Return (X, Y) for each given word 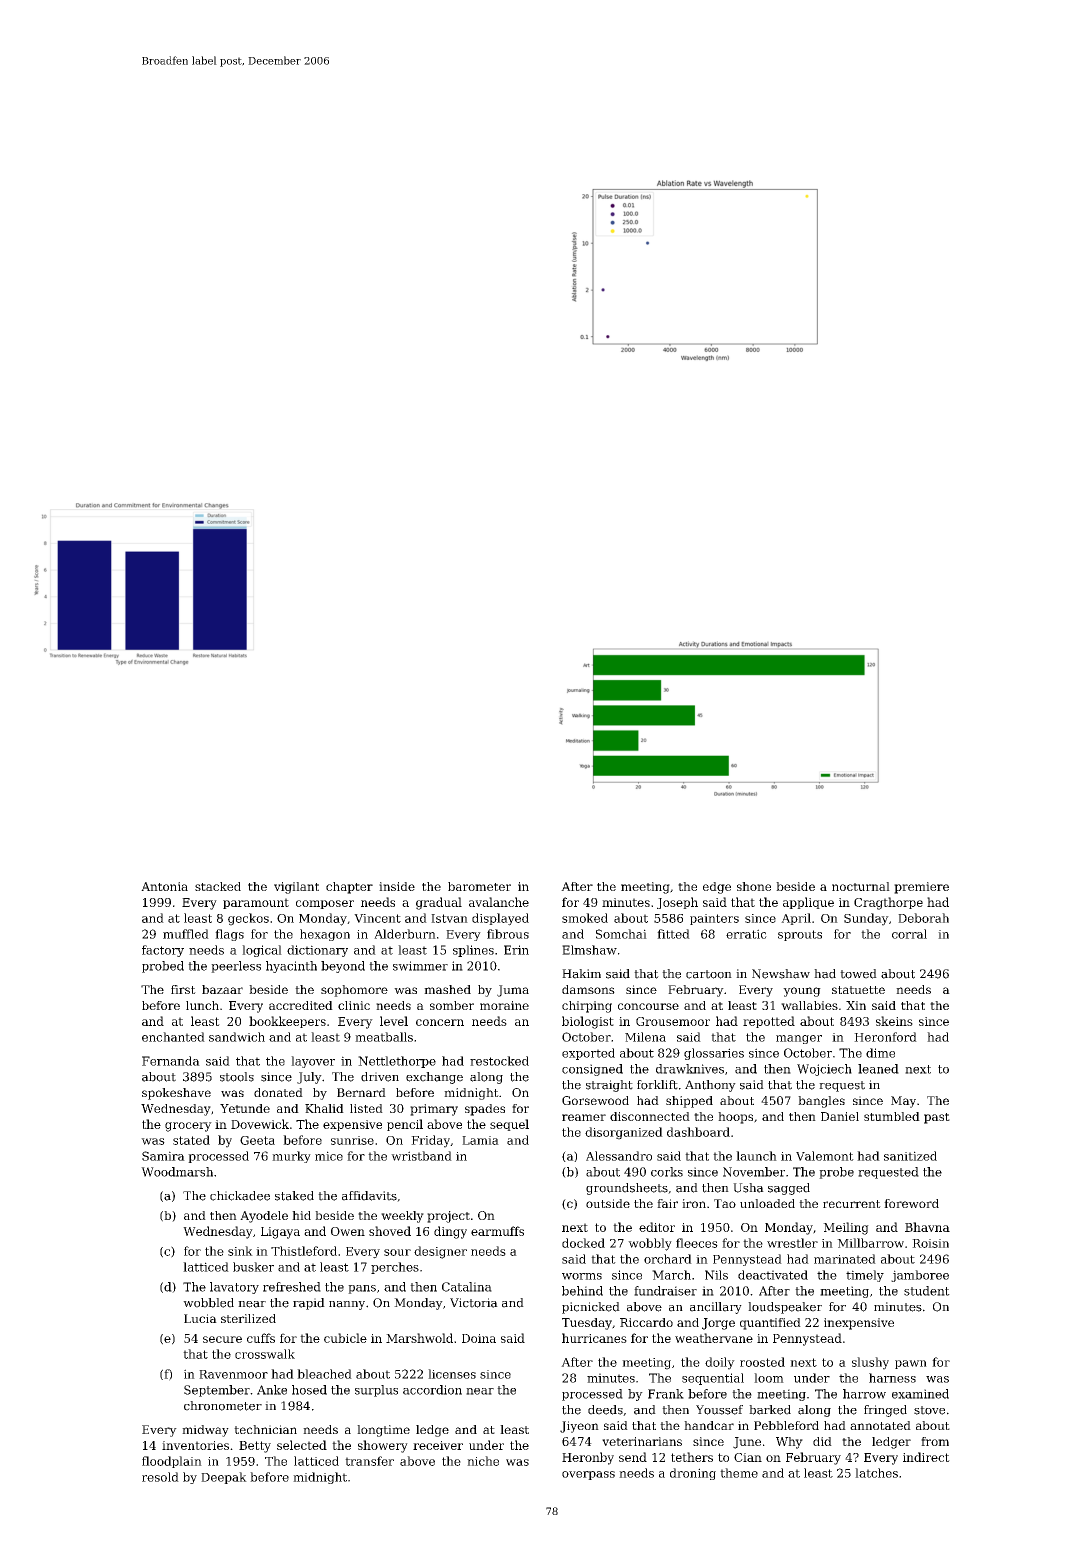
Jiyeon (579, 1427)
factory (163, 951)
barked (770, 1410)
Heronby (588, 1458)
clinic (354, 1005)
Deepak (224, 1478)
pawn (911, 1364)
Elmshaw (589, 950)
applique (808, 903)
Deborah (923, 918)
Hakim (581, 974)
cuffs (261, 1338)
